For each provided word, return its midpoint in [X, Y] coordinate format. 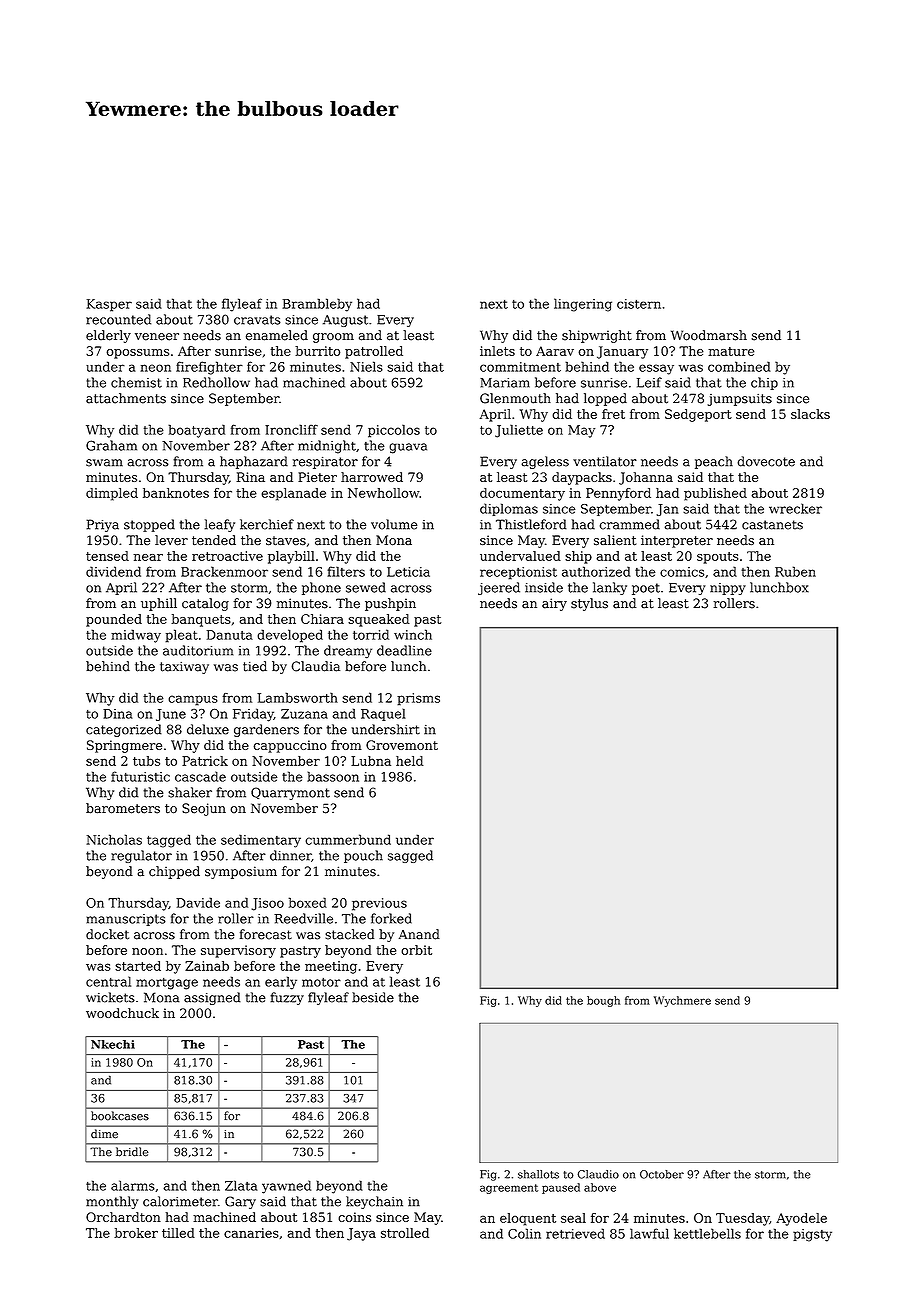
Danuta [230, 635]
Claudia [315, 666]
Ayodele [801, 1219]
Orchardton [123, 1217]
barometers [123, 808]
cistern [639, 304]
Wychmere [682, 1001]
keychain [374, 1202]
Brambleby [317, 305]
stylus [589, 604]
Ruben [795, 571]
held [410, 761]
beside [373, 997]
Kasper [109, 305]
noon [147, 951]
